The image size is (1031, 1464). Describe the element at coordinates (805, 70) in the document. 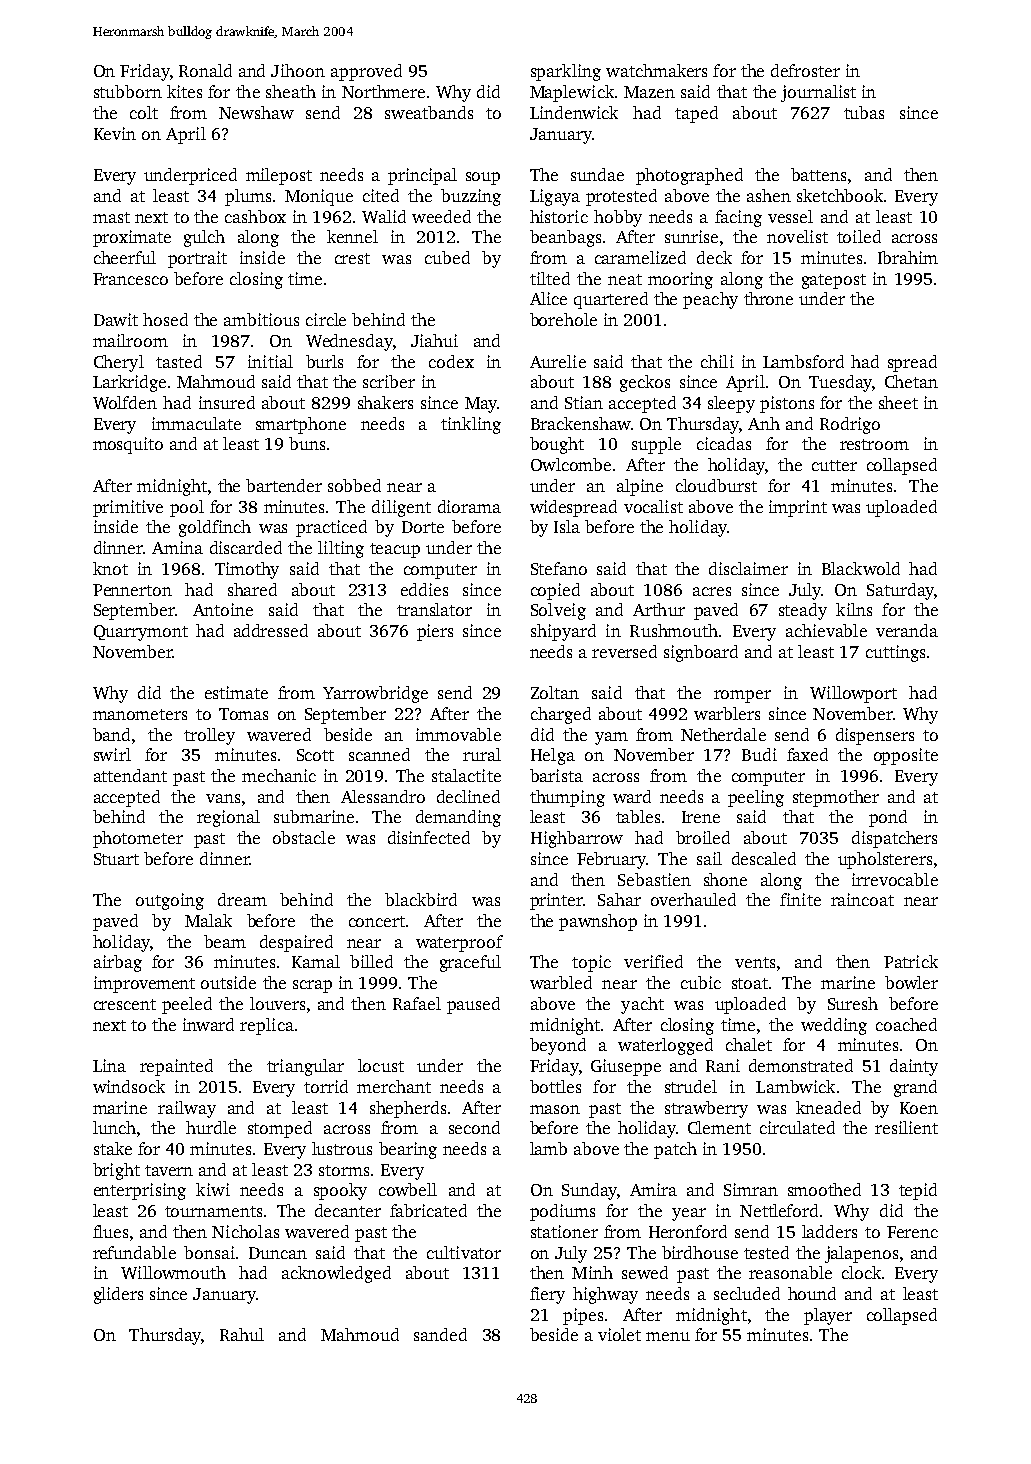

I see `defroster` at that location.
